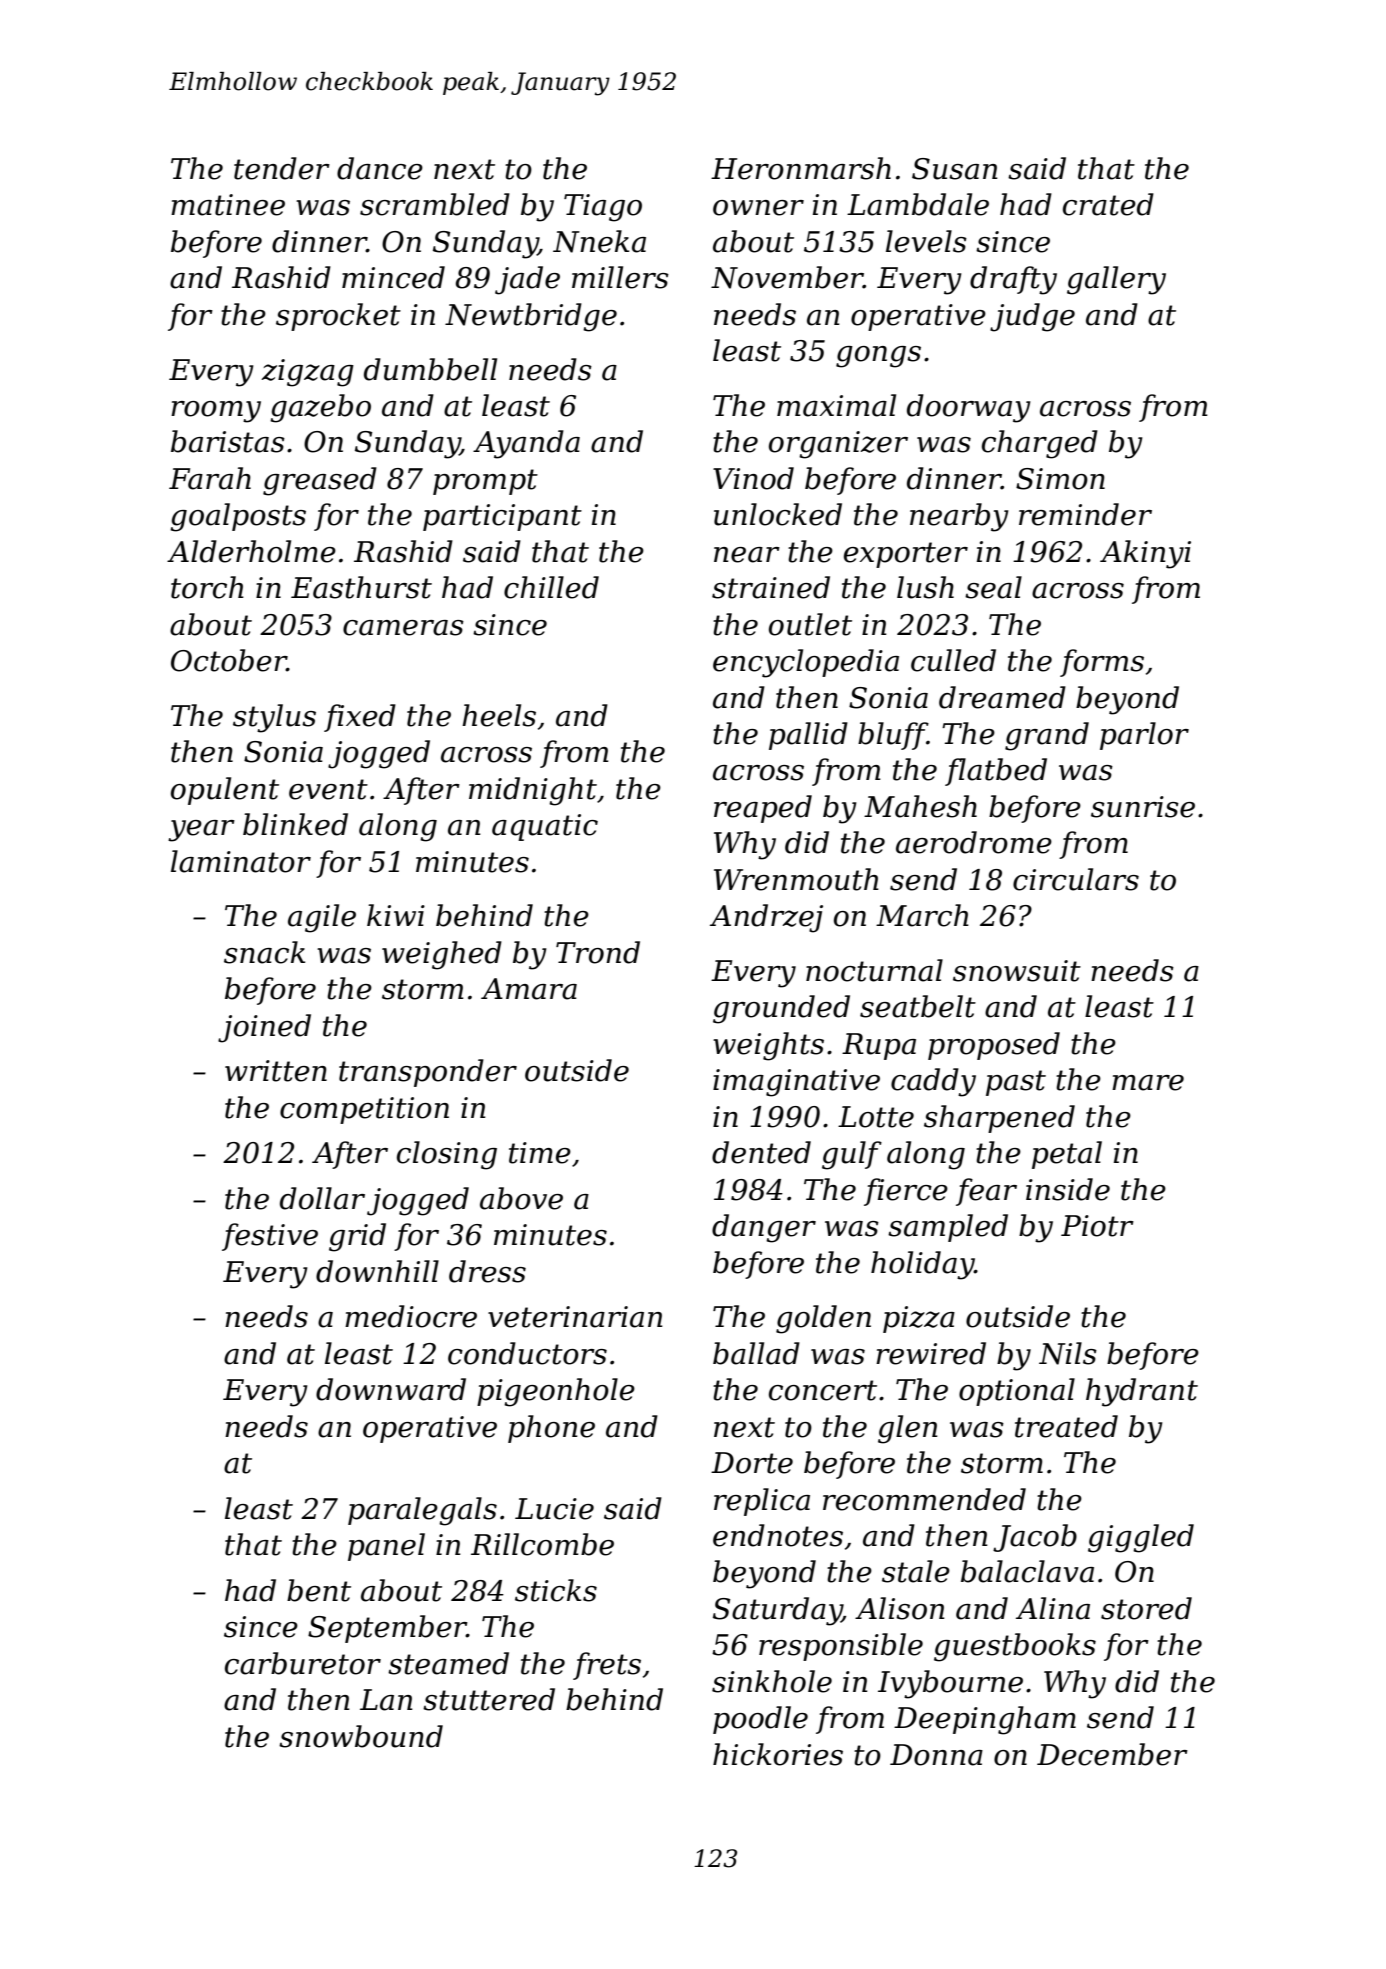  Describe the element at coordinates (936, 1755) in the screenshot. I see `Donna` at that location.
